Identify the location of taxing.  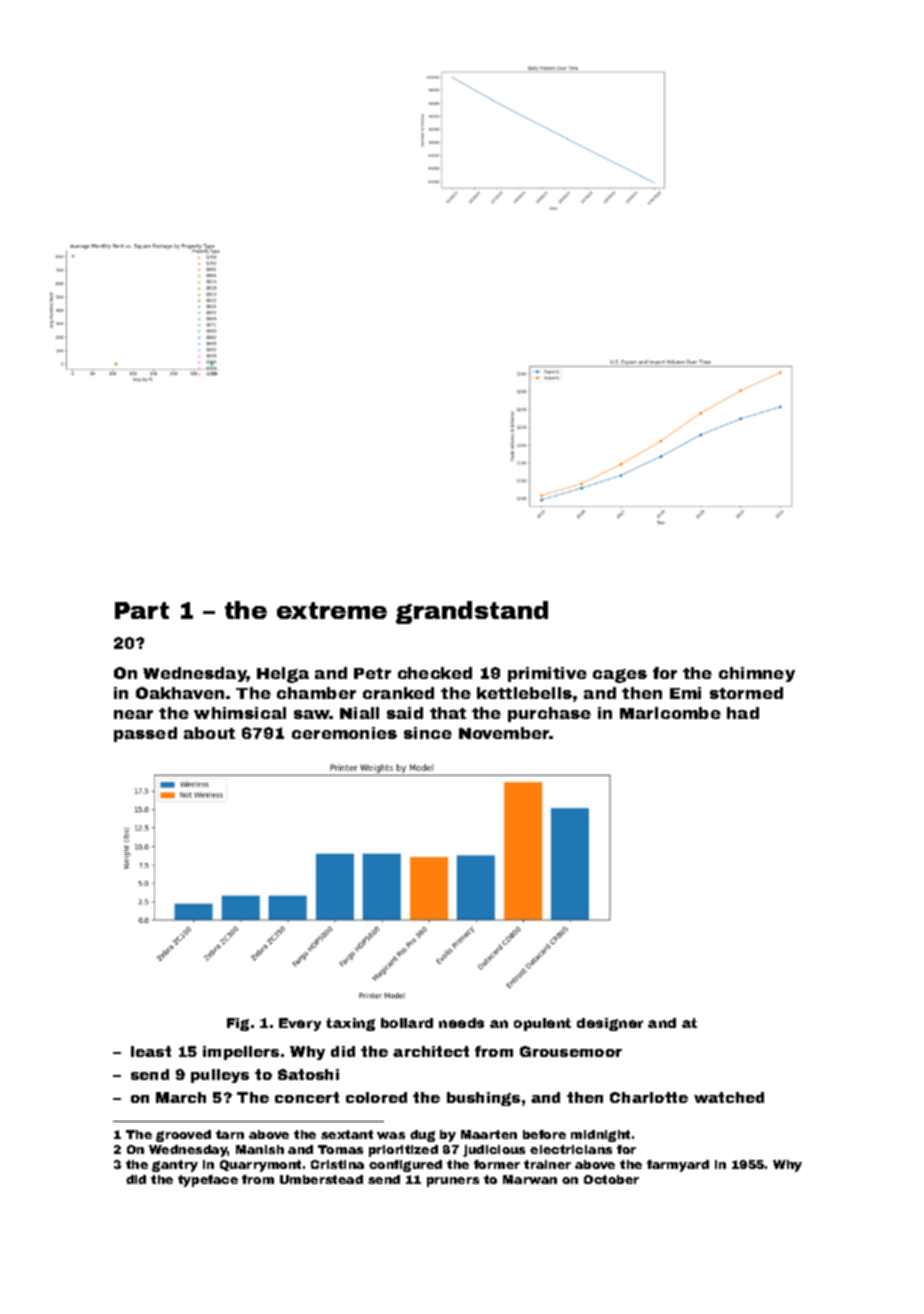
(350, 1024).
